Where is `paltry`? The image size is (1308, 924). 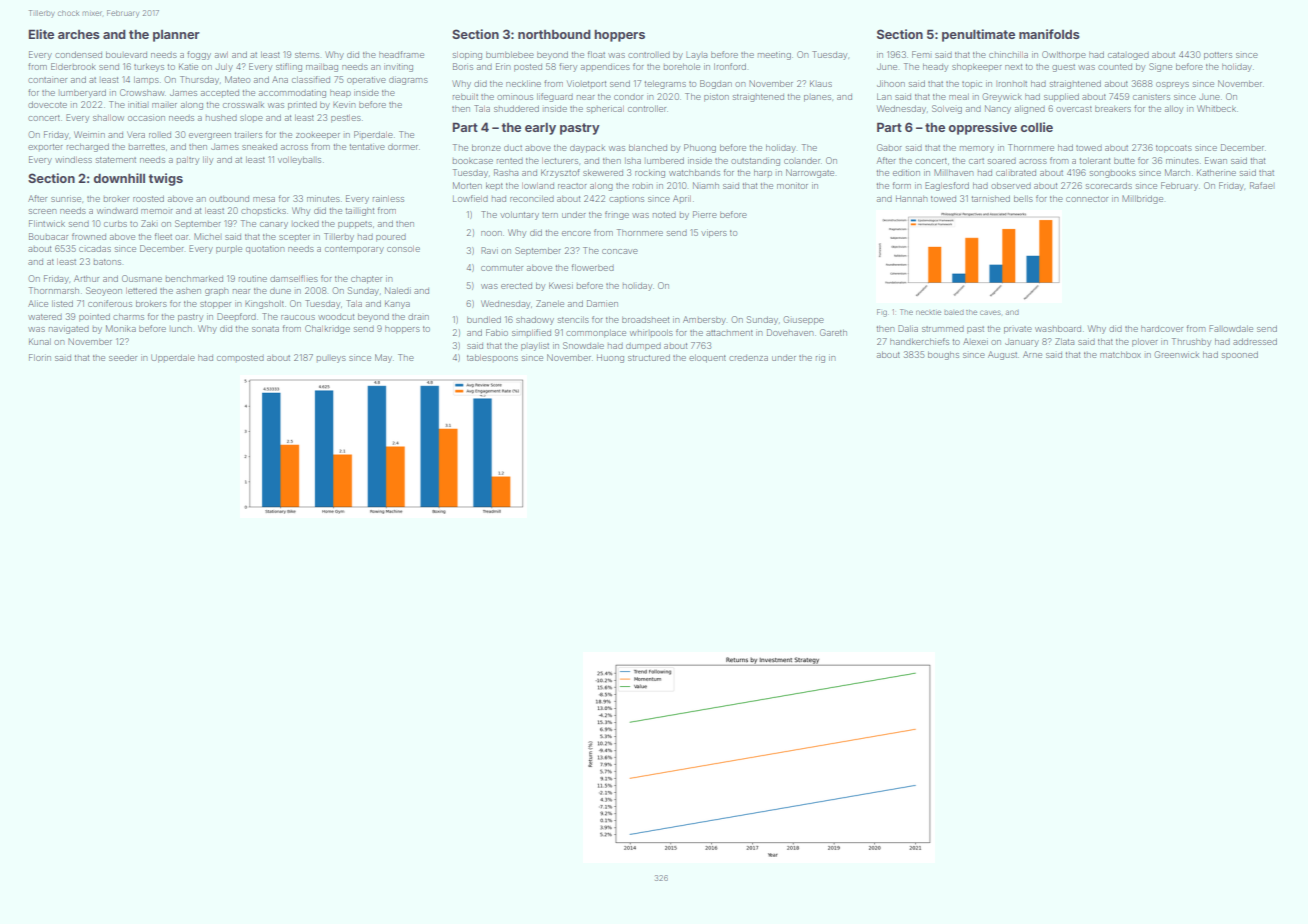 paltry is located at coordinates (188, 160).
